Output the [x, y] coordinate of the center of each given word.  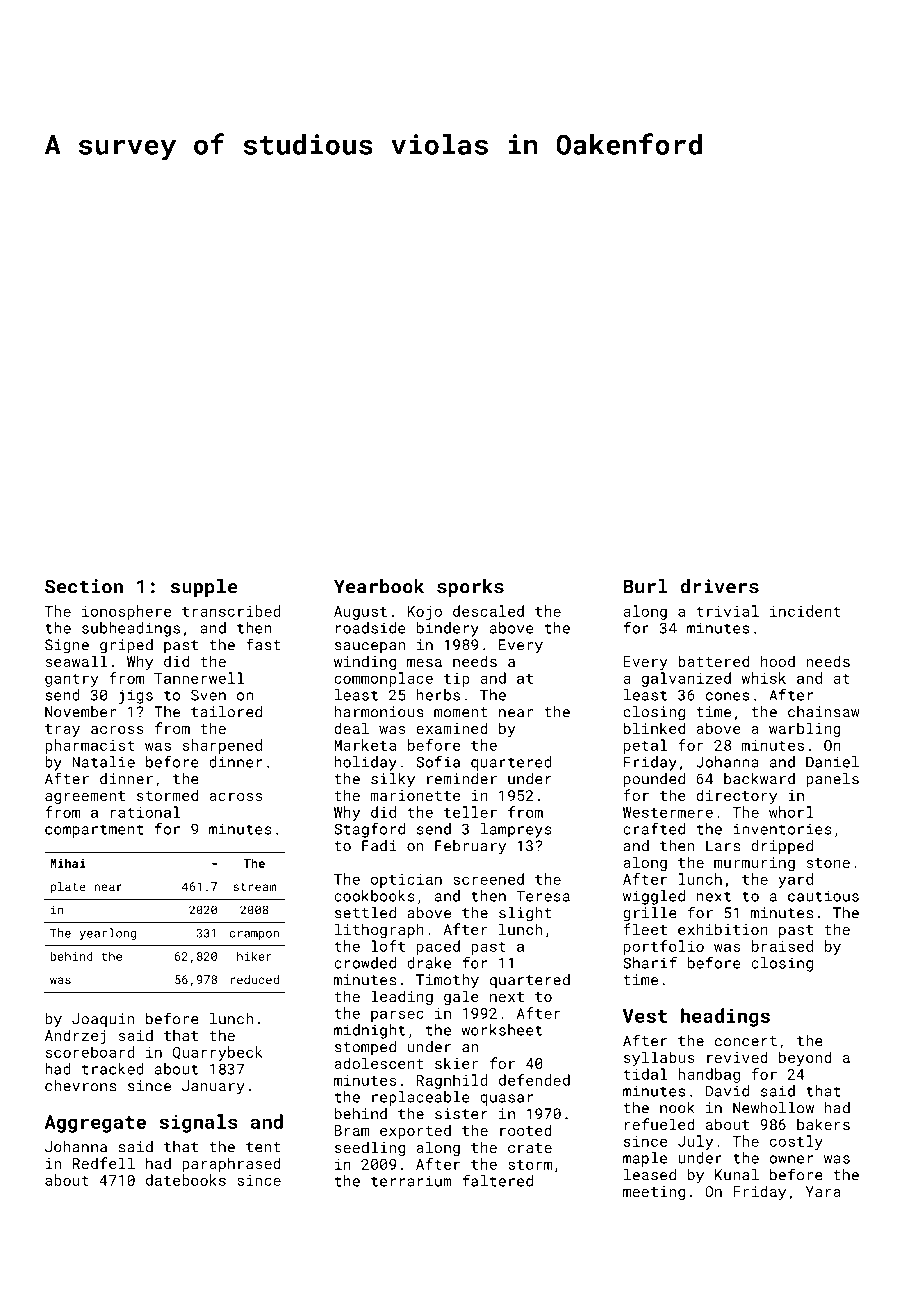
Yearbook [379, 586]
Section [84, 586]
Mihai [68, 863]
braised [782, 946]
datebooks [186, 1180]
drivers [720, 586]
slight [525, 914]
